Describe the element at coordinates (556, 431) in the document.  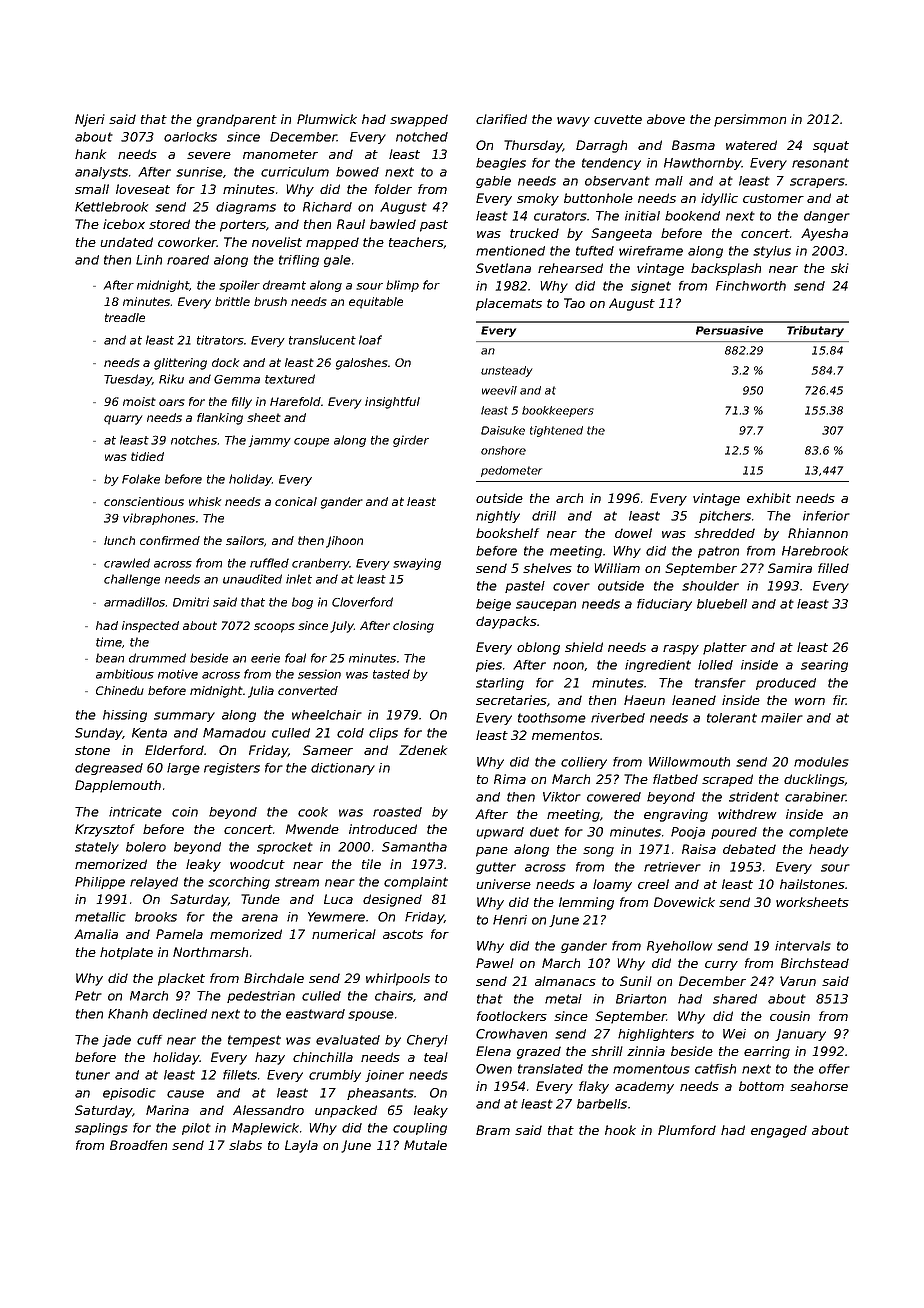
I see `tightened` at that location.
